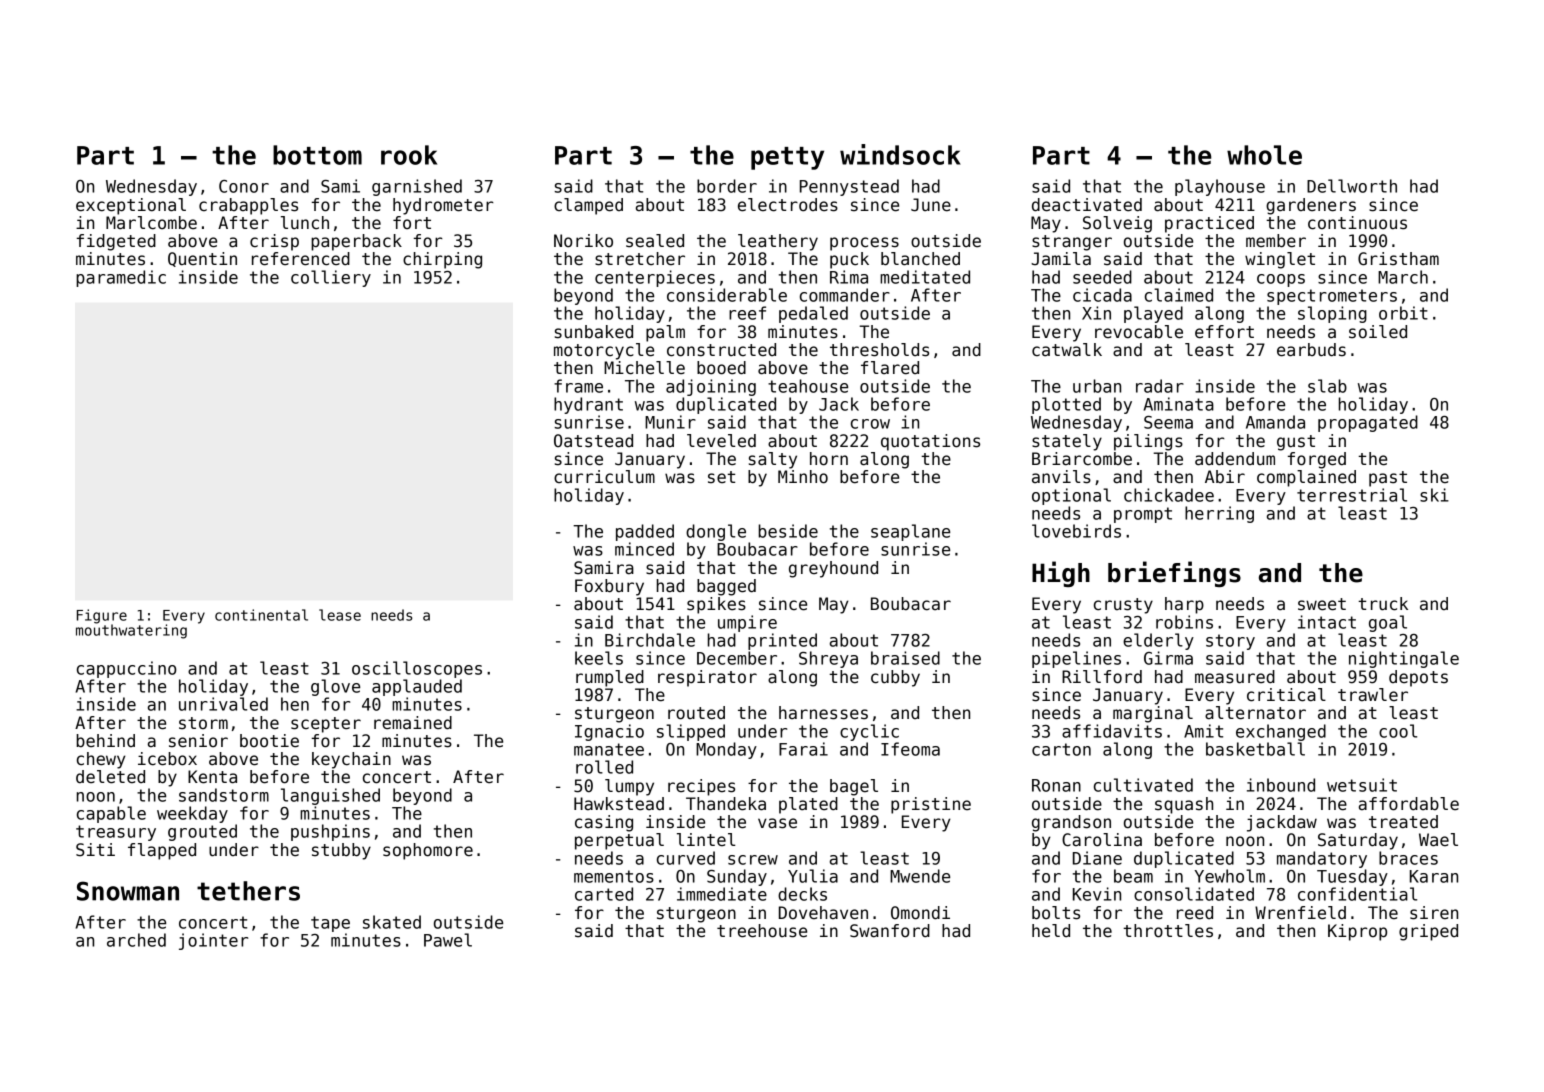 The width and height of the screenshot is (1544, 1092). I want to click on paramedic, so click(121, 278).
